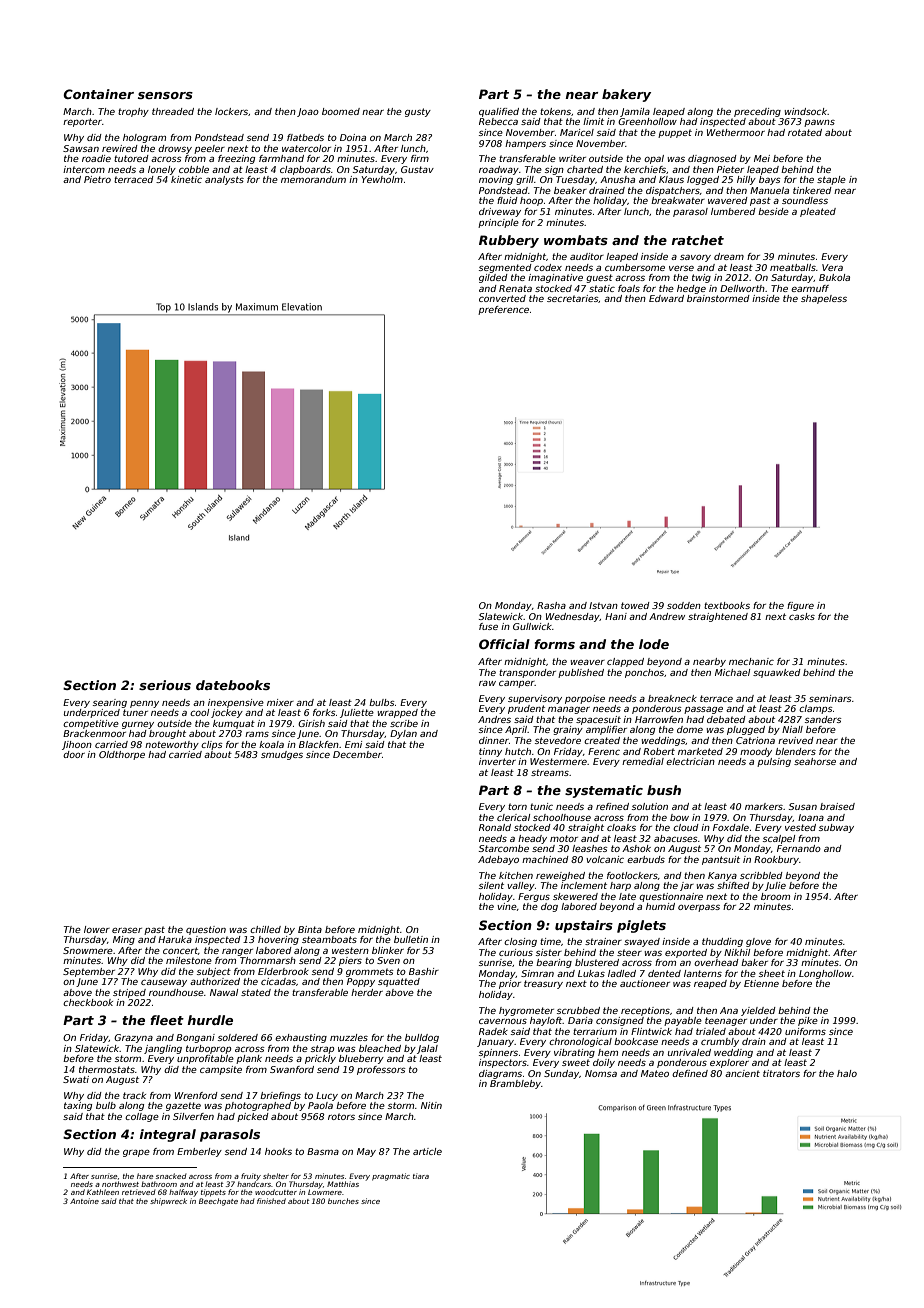 This document has width=924, height=1308. I want to click on gusty, so click(418, 112).
